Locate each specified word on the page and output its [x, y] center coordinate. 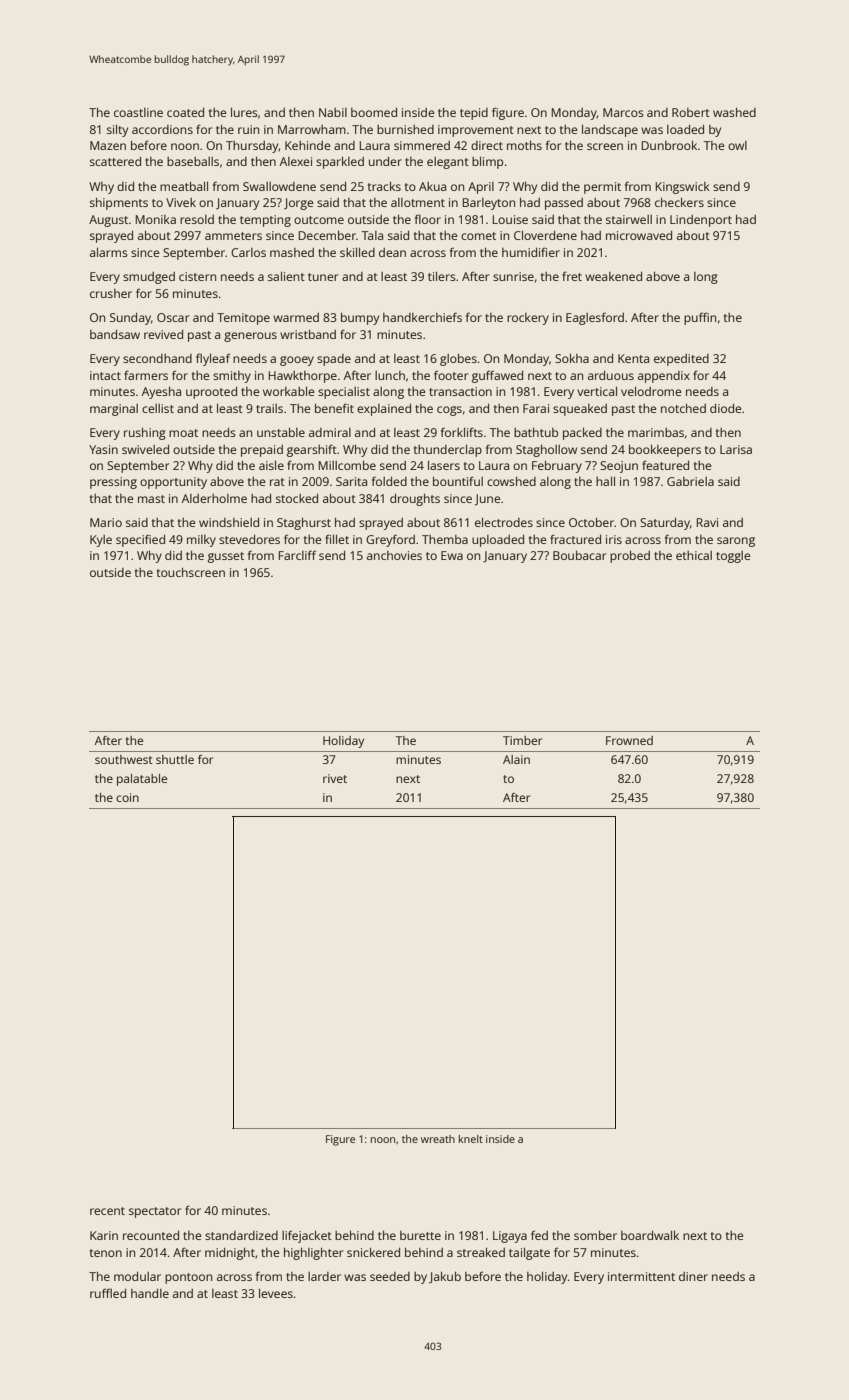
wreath [438, 1139]
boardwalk [650, 1235]
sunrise [513, 276]
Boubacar [579, 555]
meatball [184, 186]
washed [734, 112]
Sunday [130, 318]
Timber [522, 740]
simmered [422, 145]
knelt [471, 1139]
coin [127, 797]
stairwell [629, 219]
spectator [155, 1212]
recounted [151, 1235]
